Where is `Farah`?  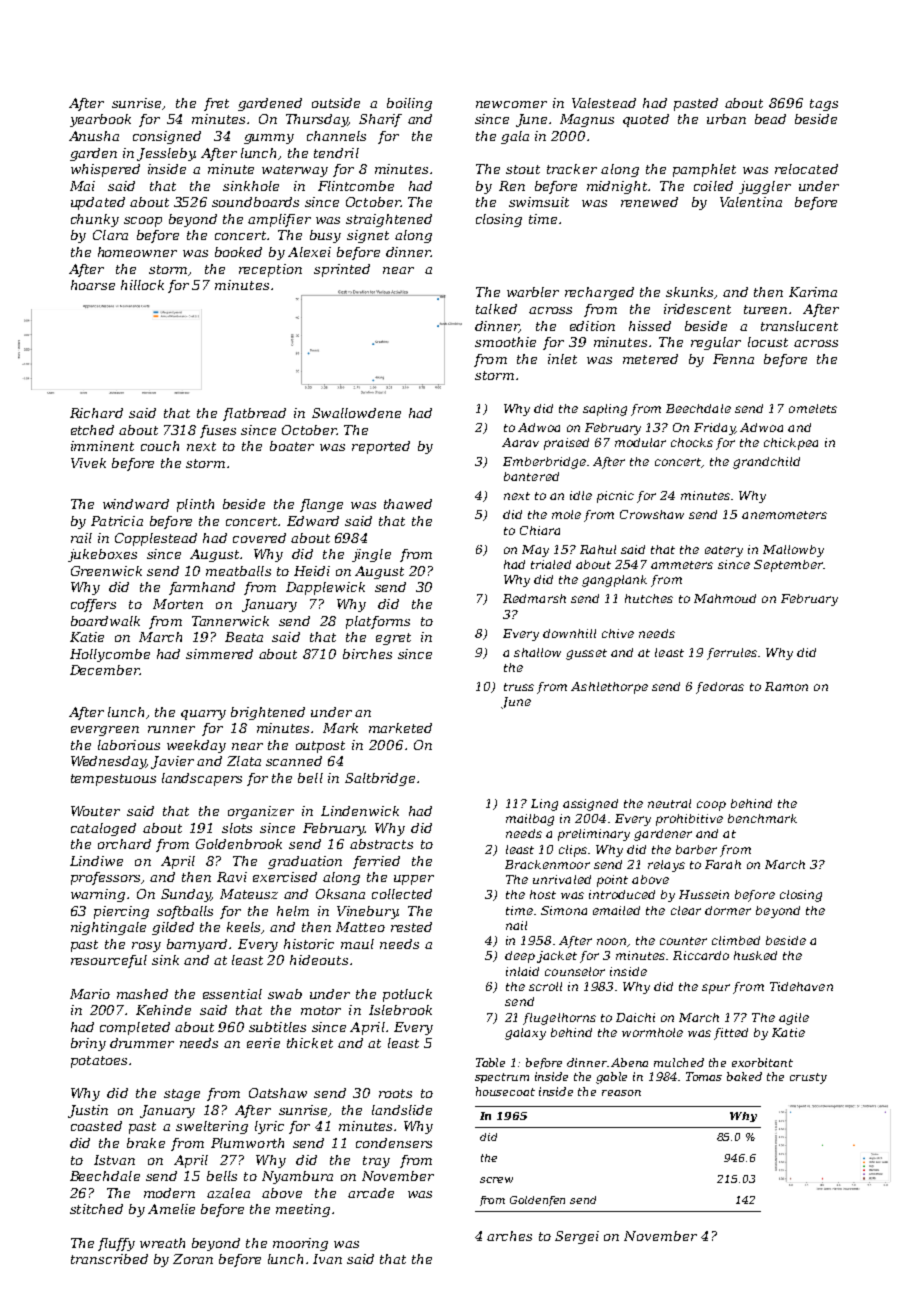
Farah is located at coordinates (723, 864).
